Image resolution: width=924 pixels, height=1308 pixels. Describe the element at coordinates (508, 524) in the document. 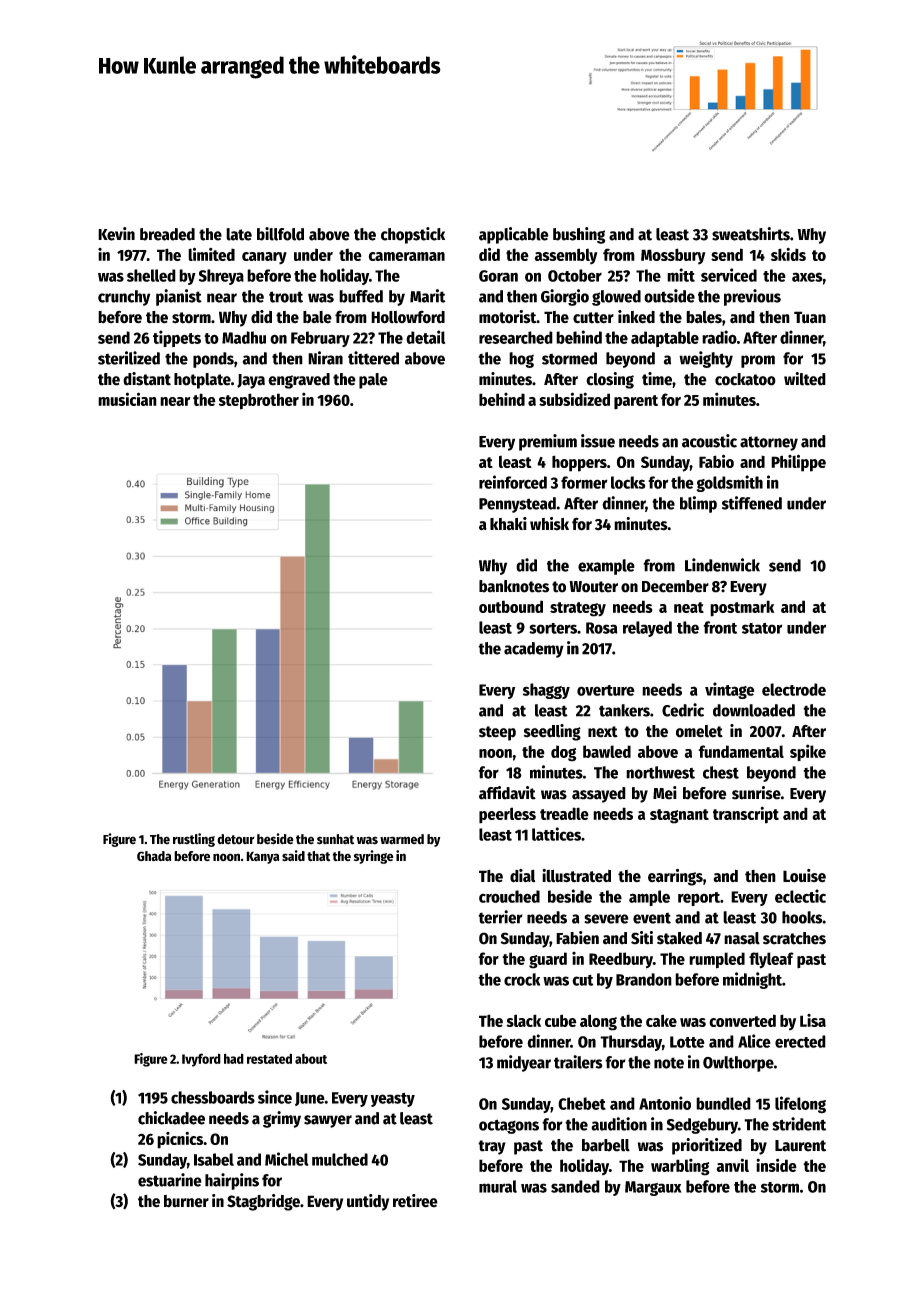

I see `khaki` at that location.
